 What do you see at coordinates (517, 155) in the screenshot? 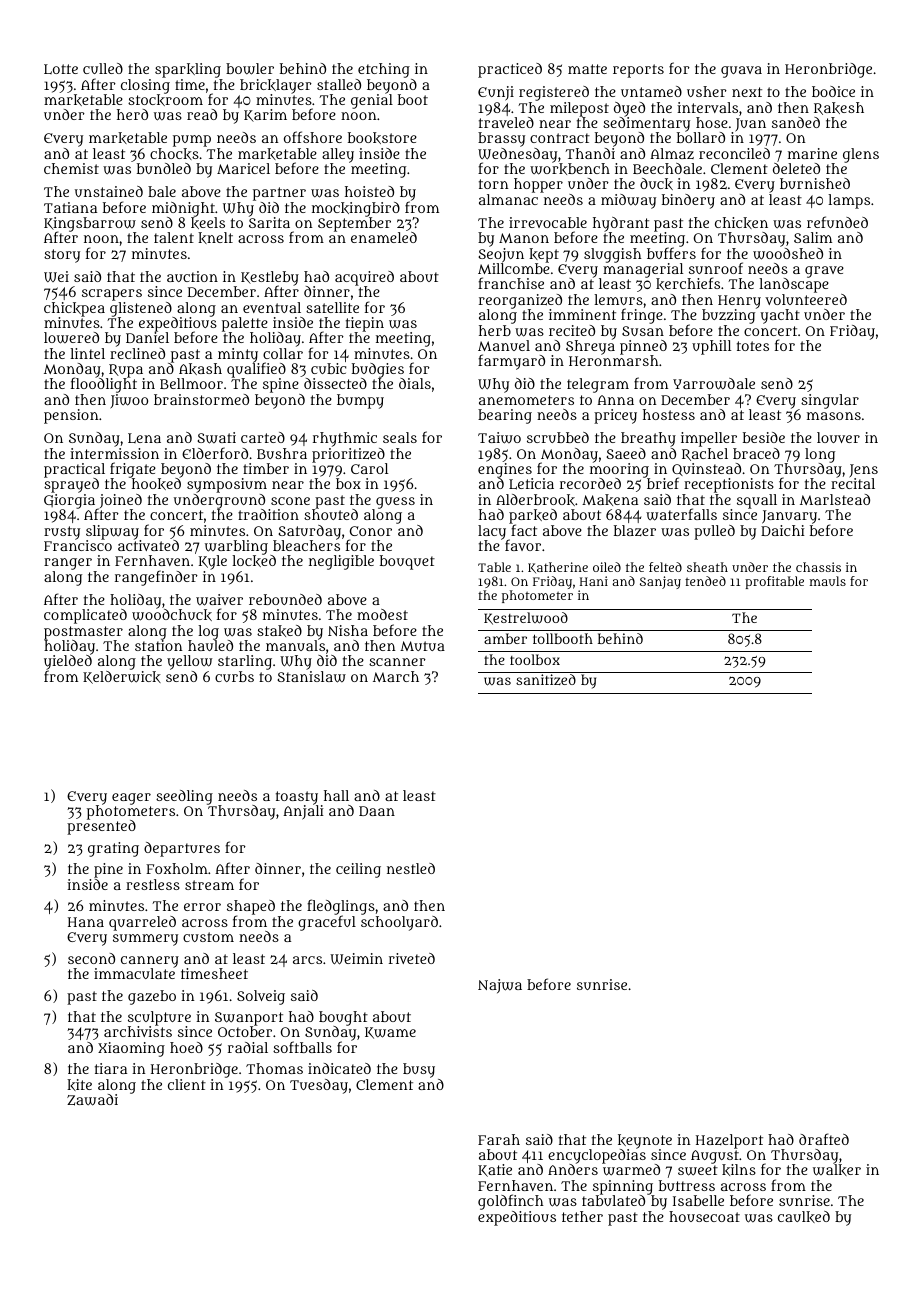
I see `Wednesday` at bounding box center [517, 155].
